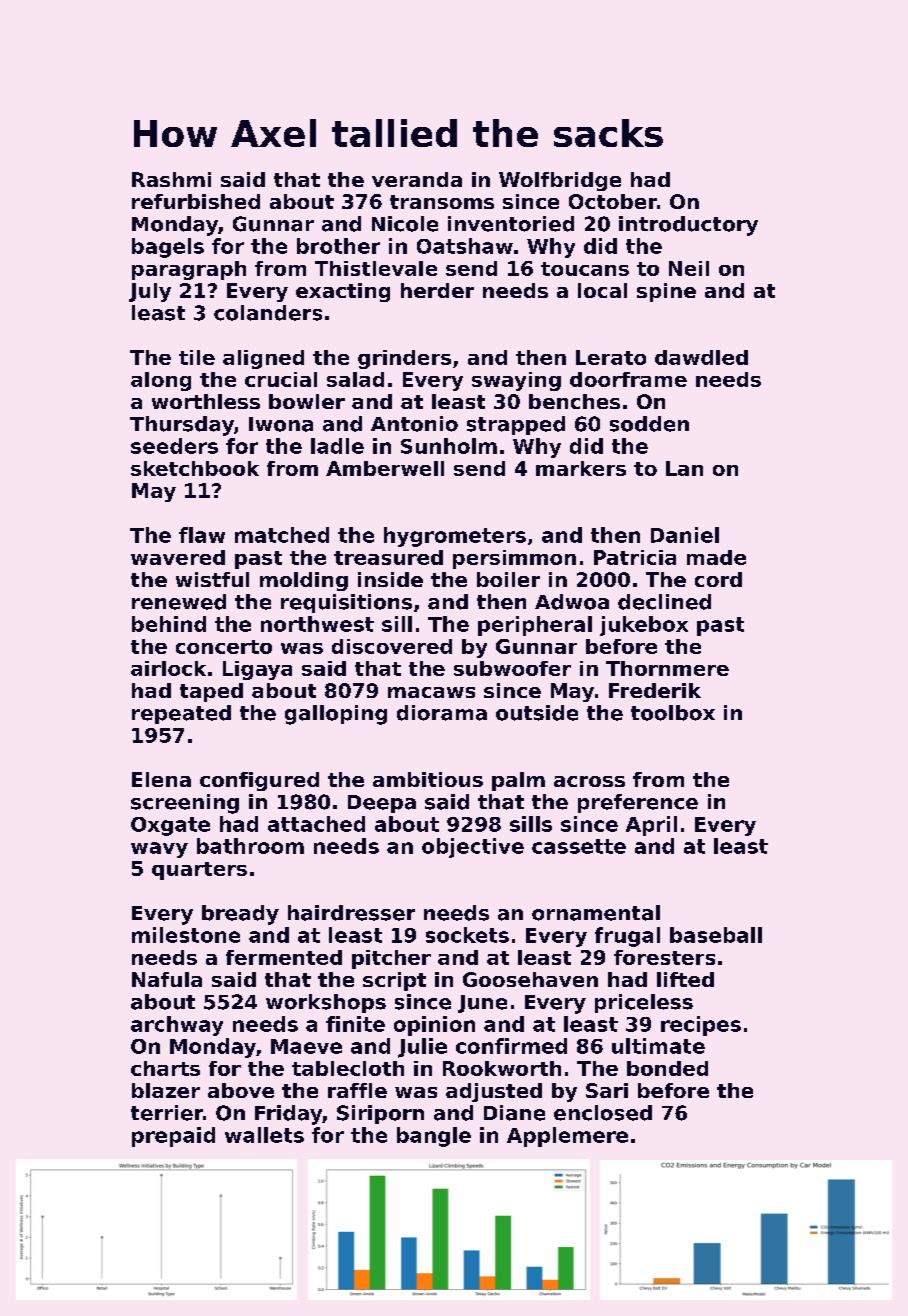 This image has width=908, height=1316. What do you see at coordinates (174, 446) in the image?
I see `seeders` at bounding box center [174, 446].
